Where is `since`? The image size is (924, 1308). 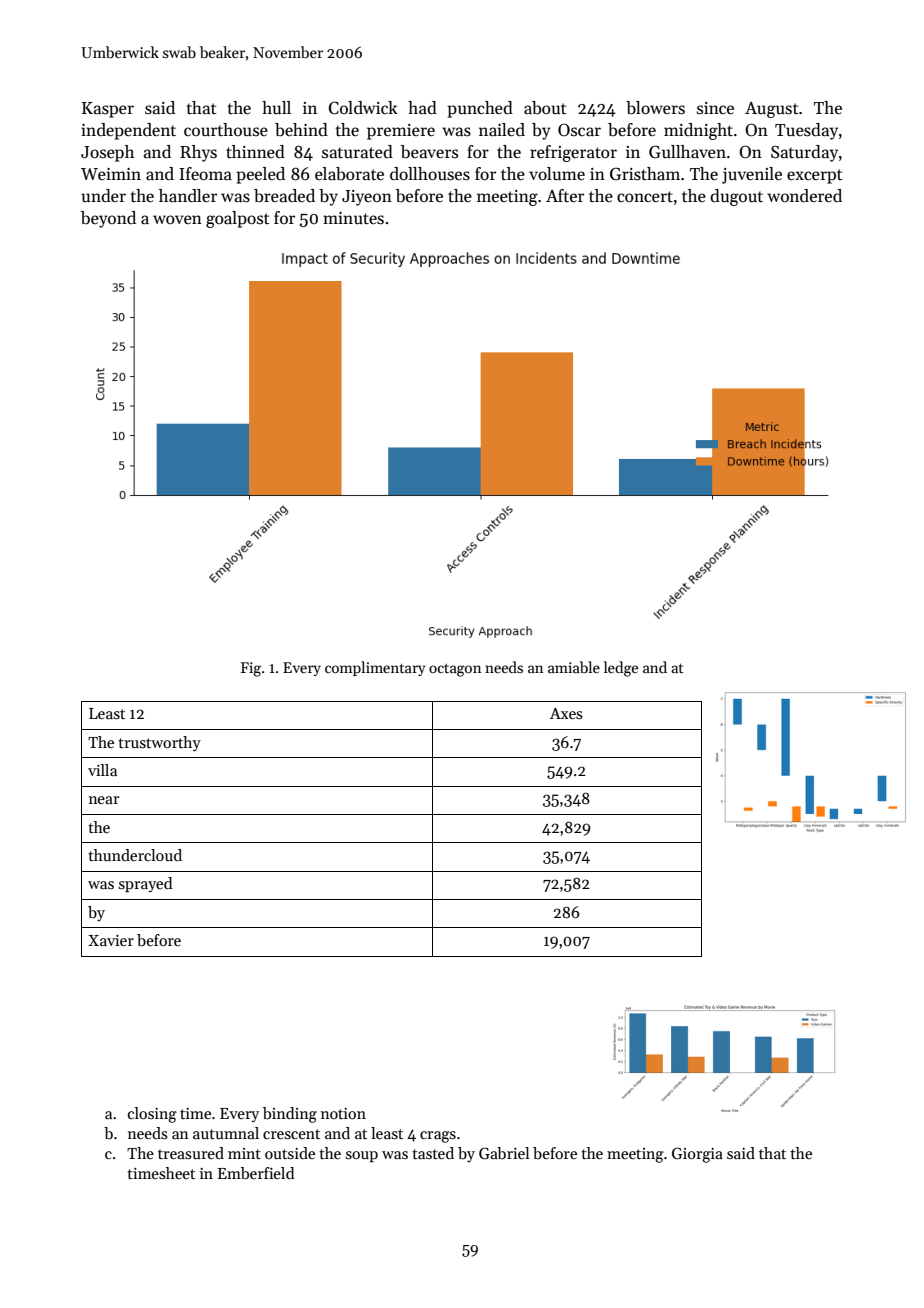 since is located at coordinates (715, 108).
